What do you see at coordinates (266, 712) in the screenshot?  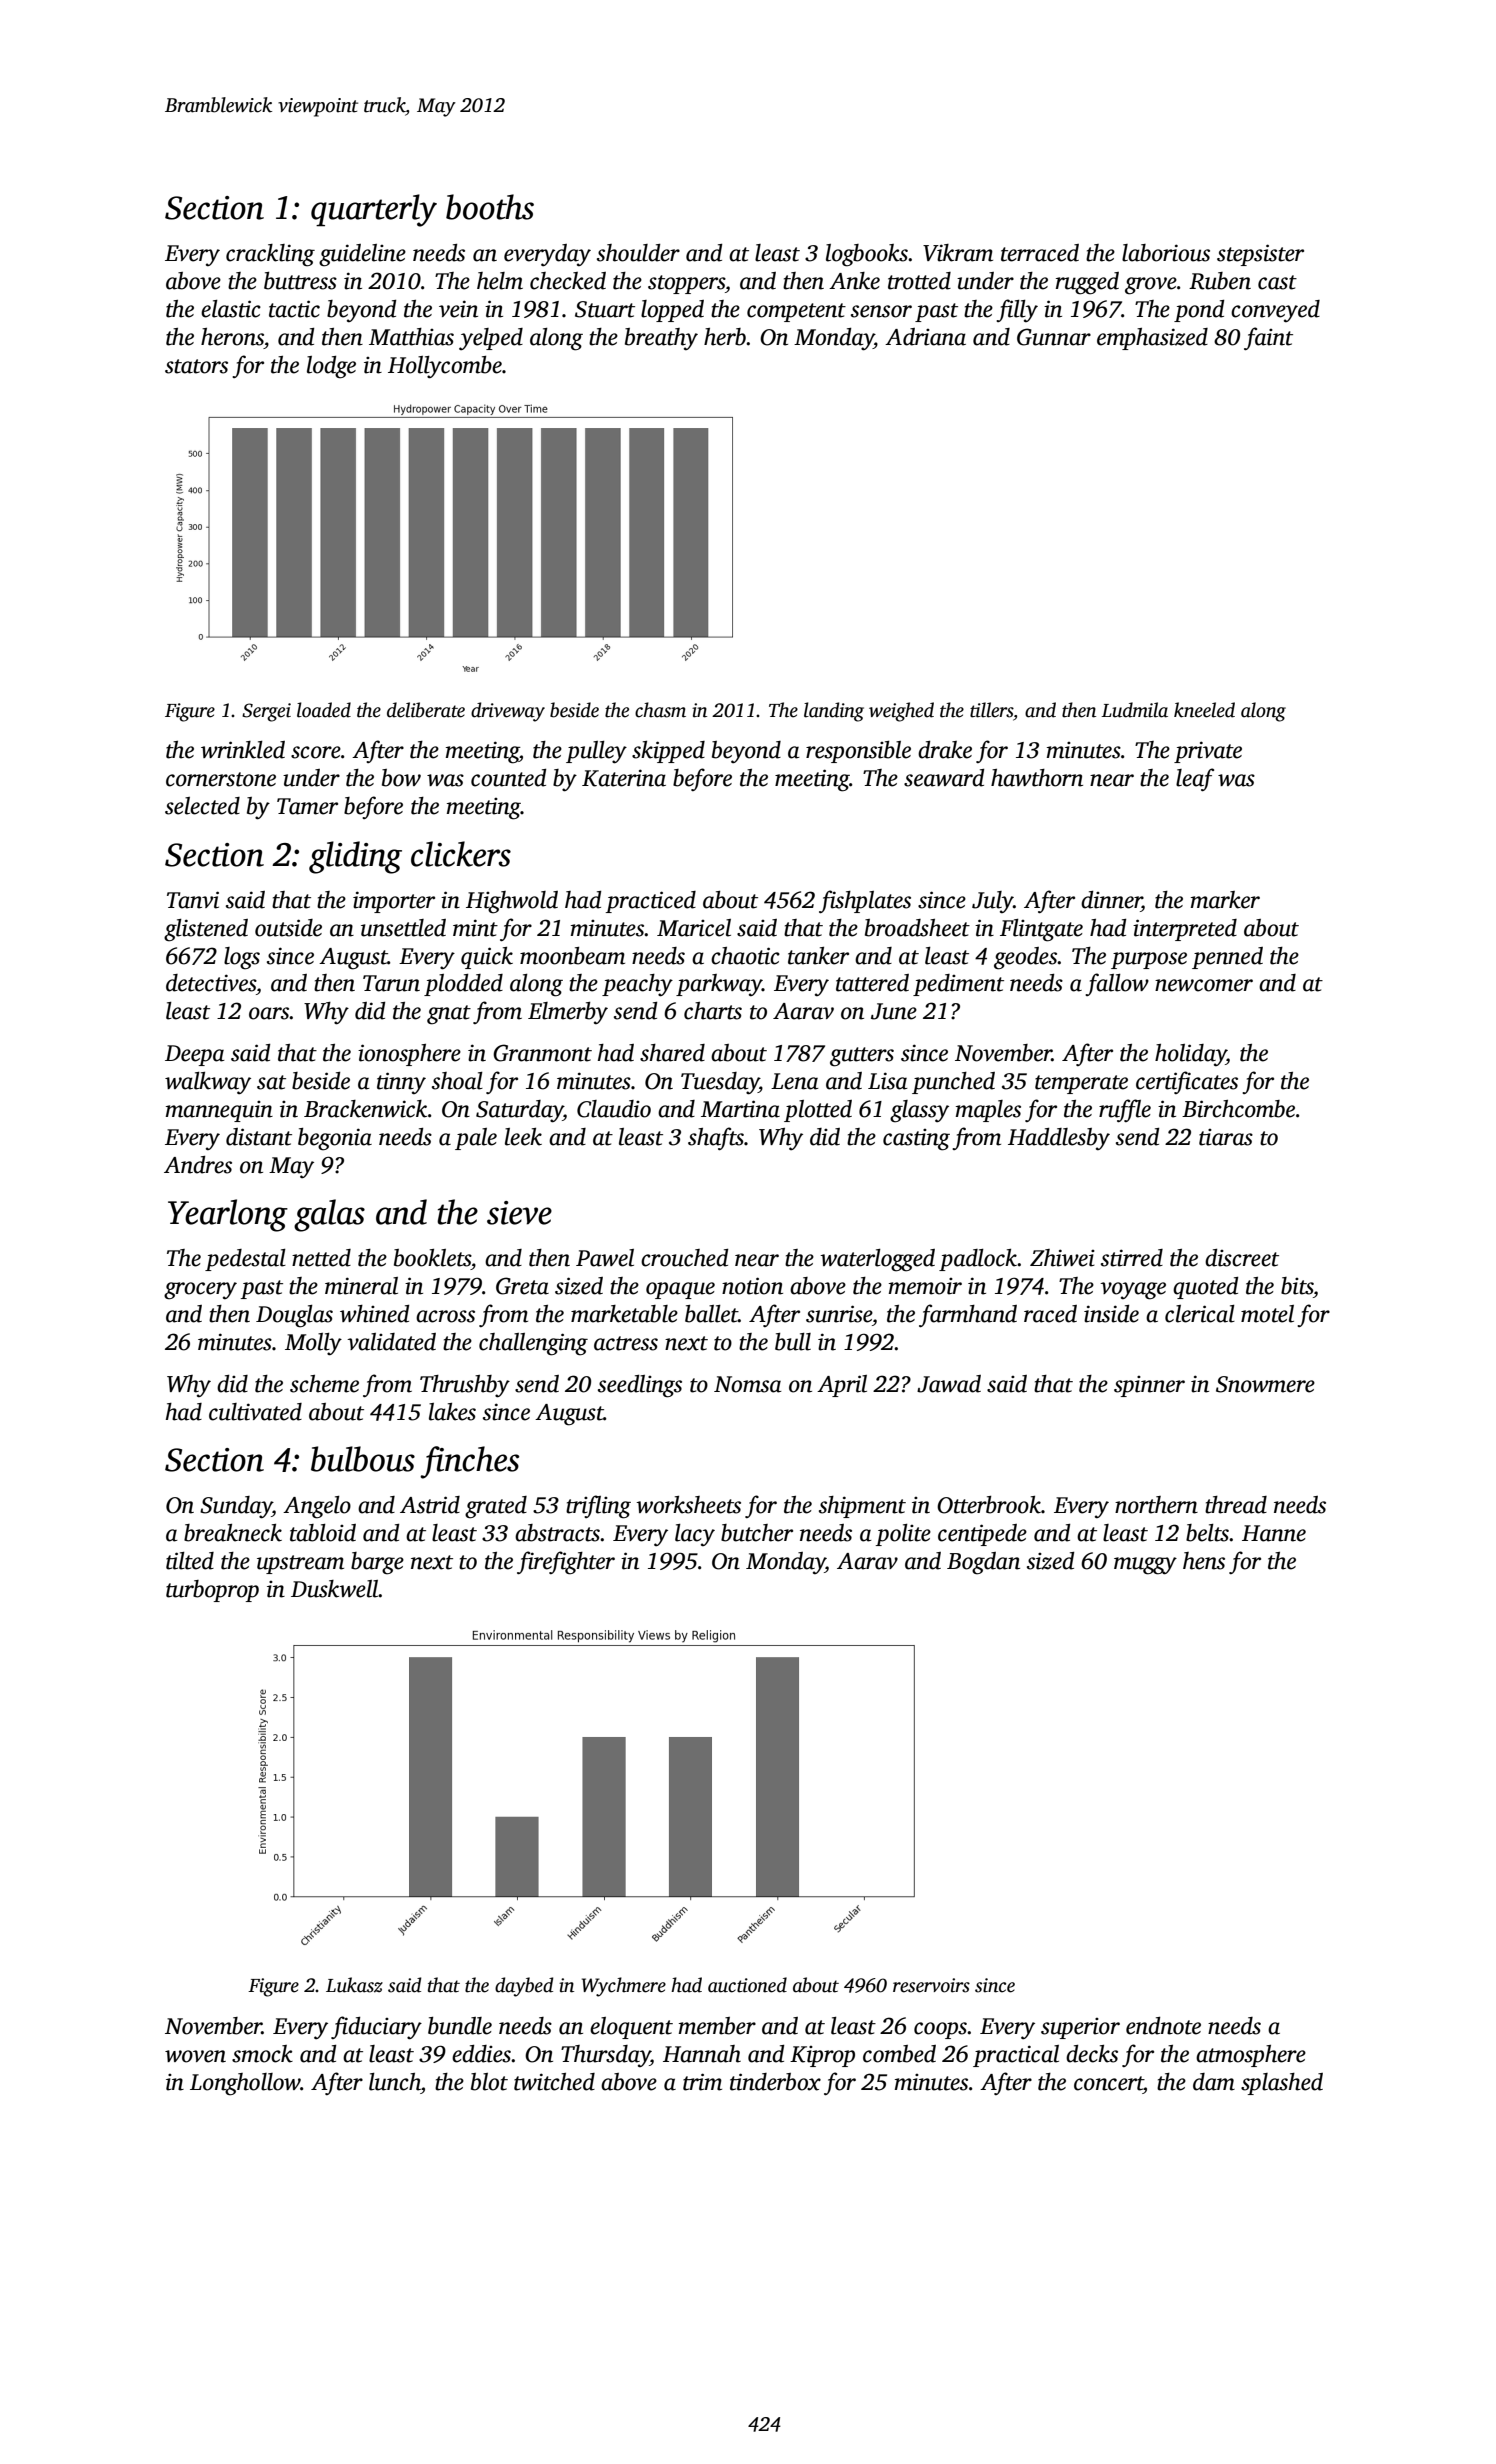 I see `Sergei` at bounding box center [266, 712].
